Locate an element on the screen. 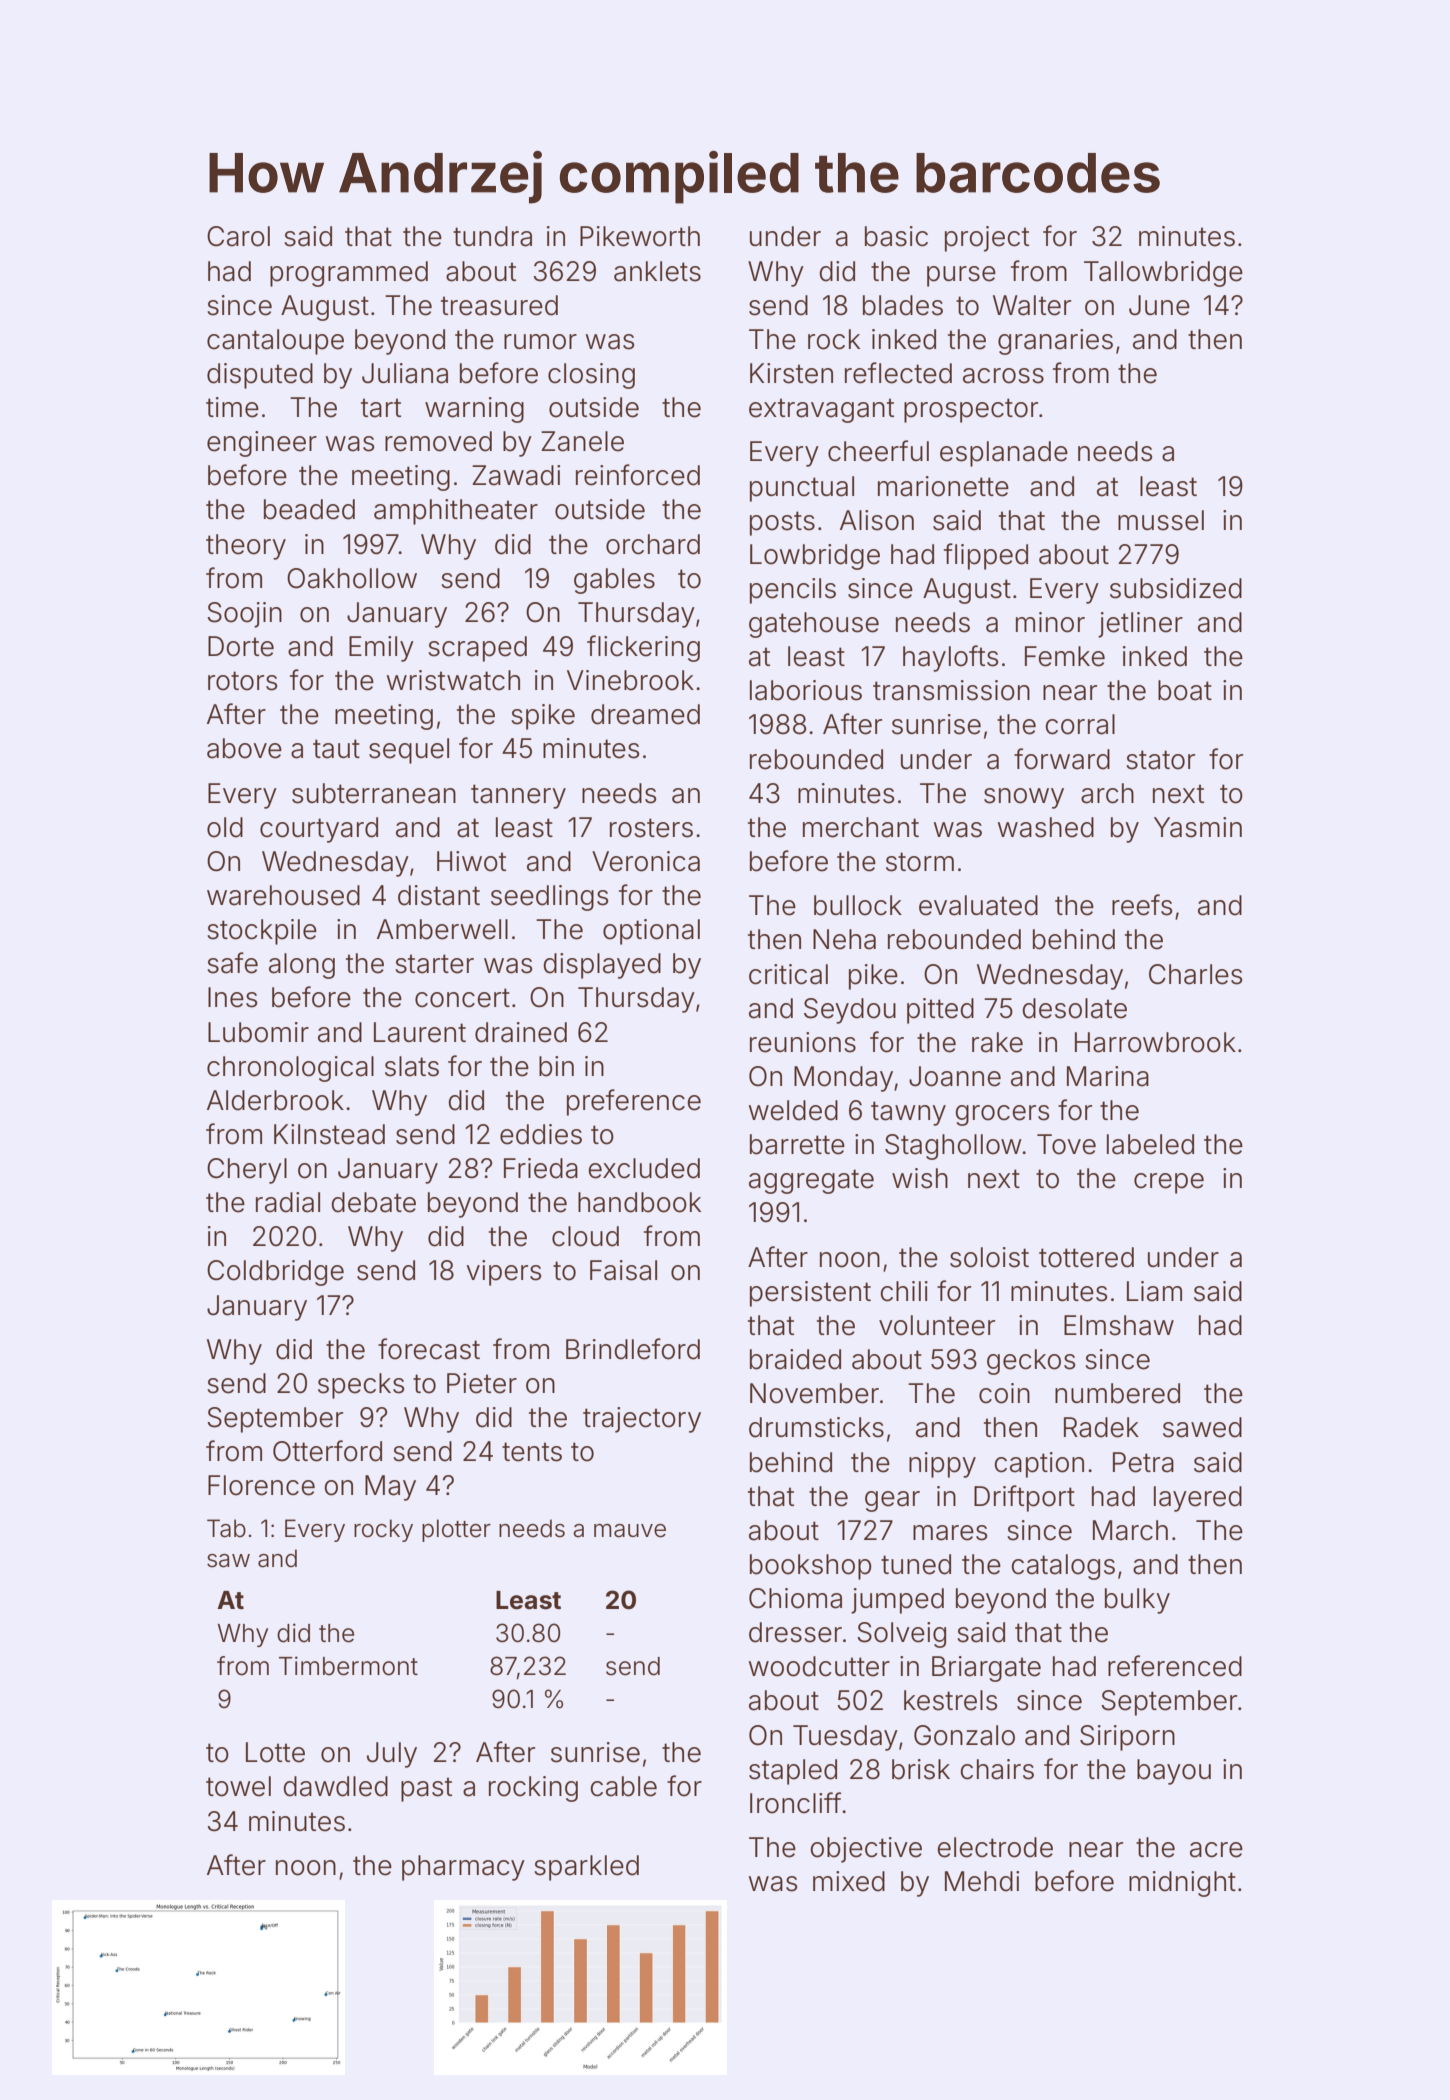 The height and width of the screenshot is (2100, 1450). Timbermont is located at coordinates (348, 1666).
